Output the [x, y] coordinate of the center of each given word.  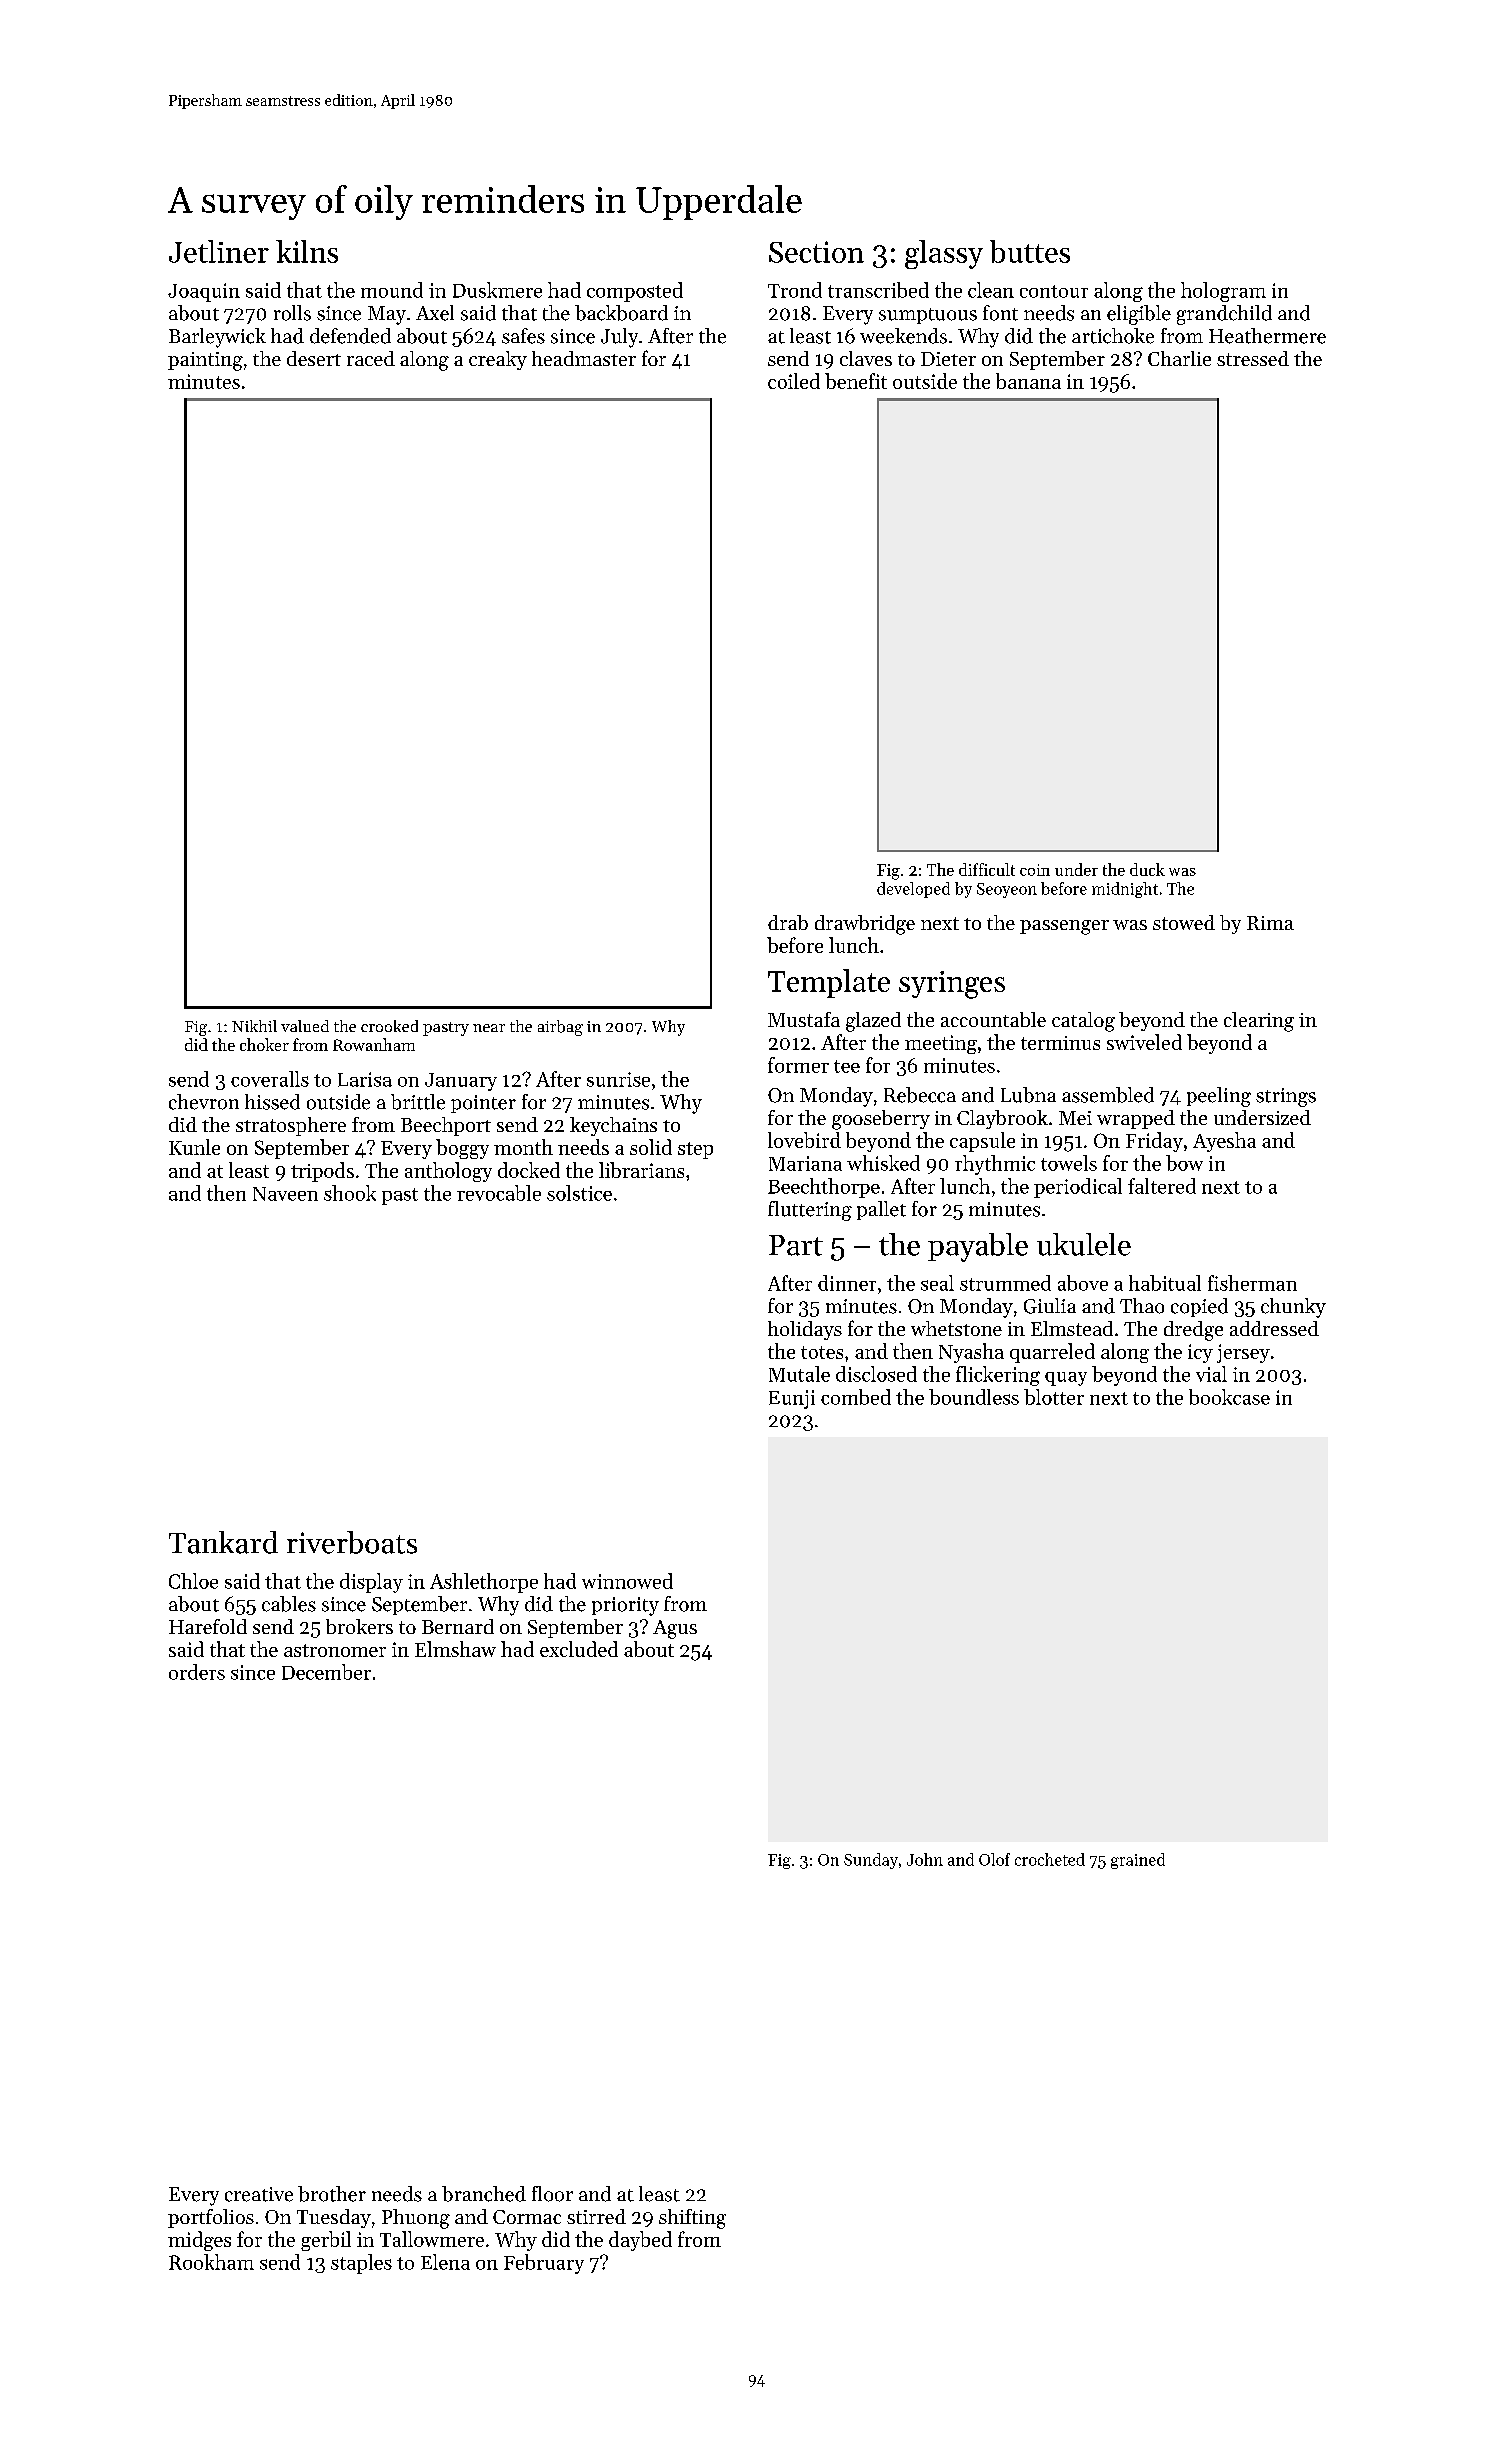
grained [1138, 1861]
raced [371, 358]
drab [788, 922]
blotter [1054, 1397]
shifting [692, 2219]
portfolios [211, 2218]
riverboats [352, 1542]
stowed [1184, 922]
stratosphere [291, 1126]
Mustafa [804, 1019]
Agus [675, 1629]
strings [1286, 1097]
